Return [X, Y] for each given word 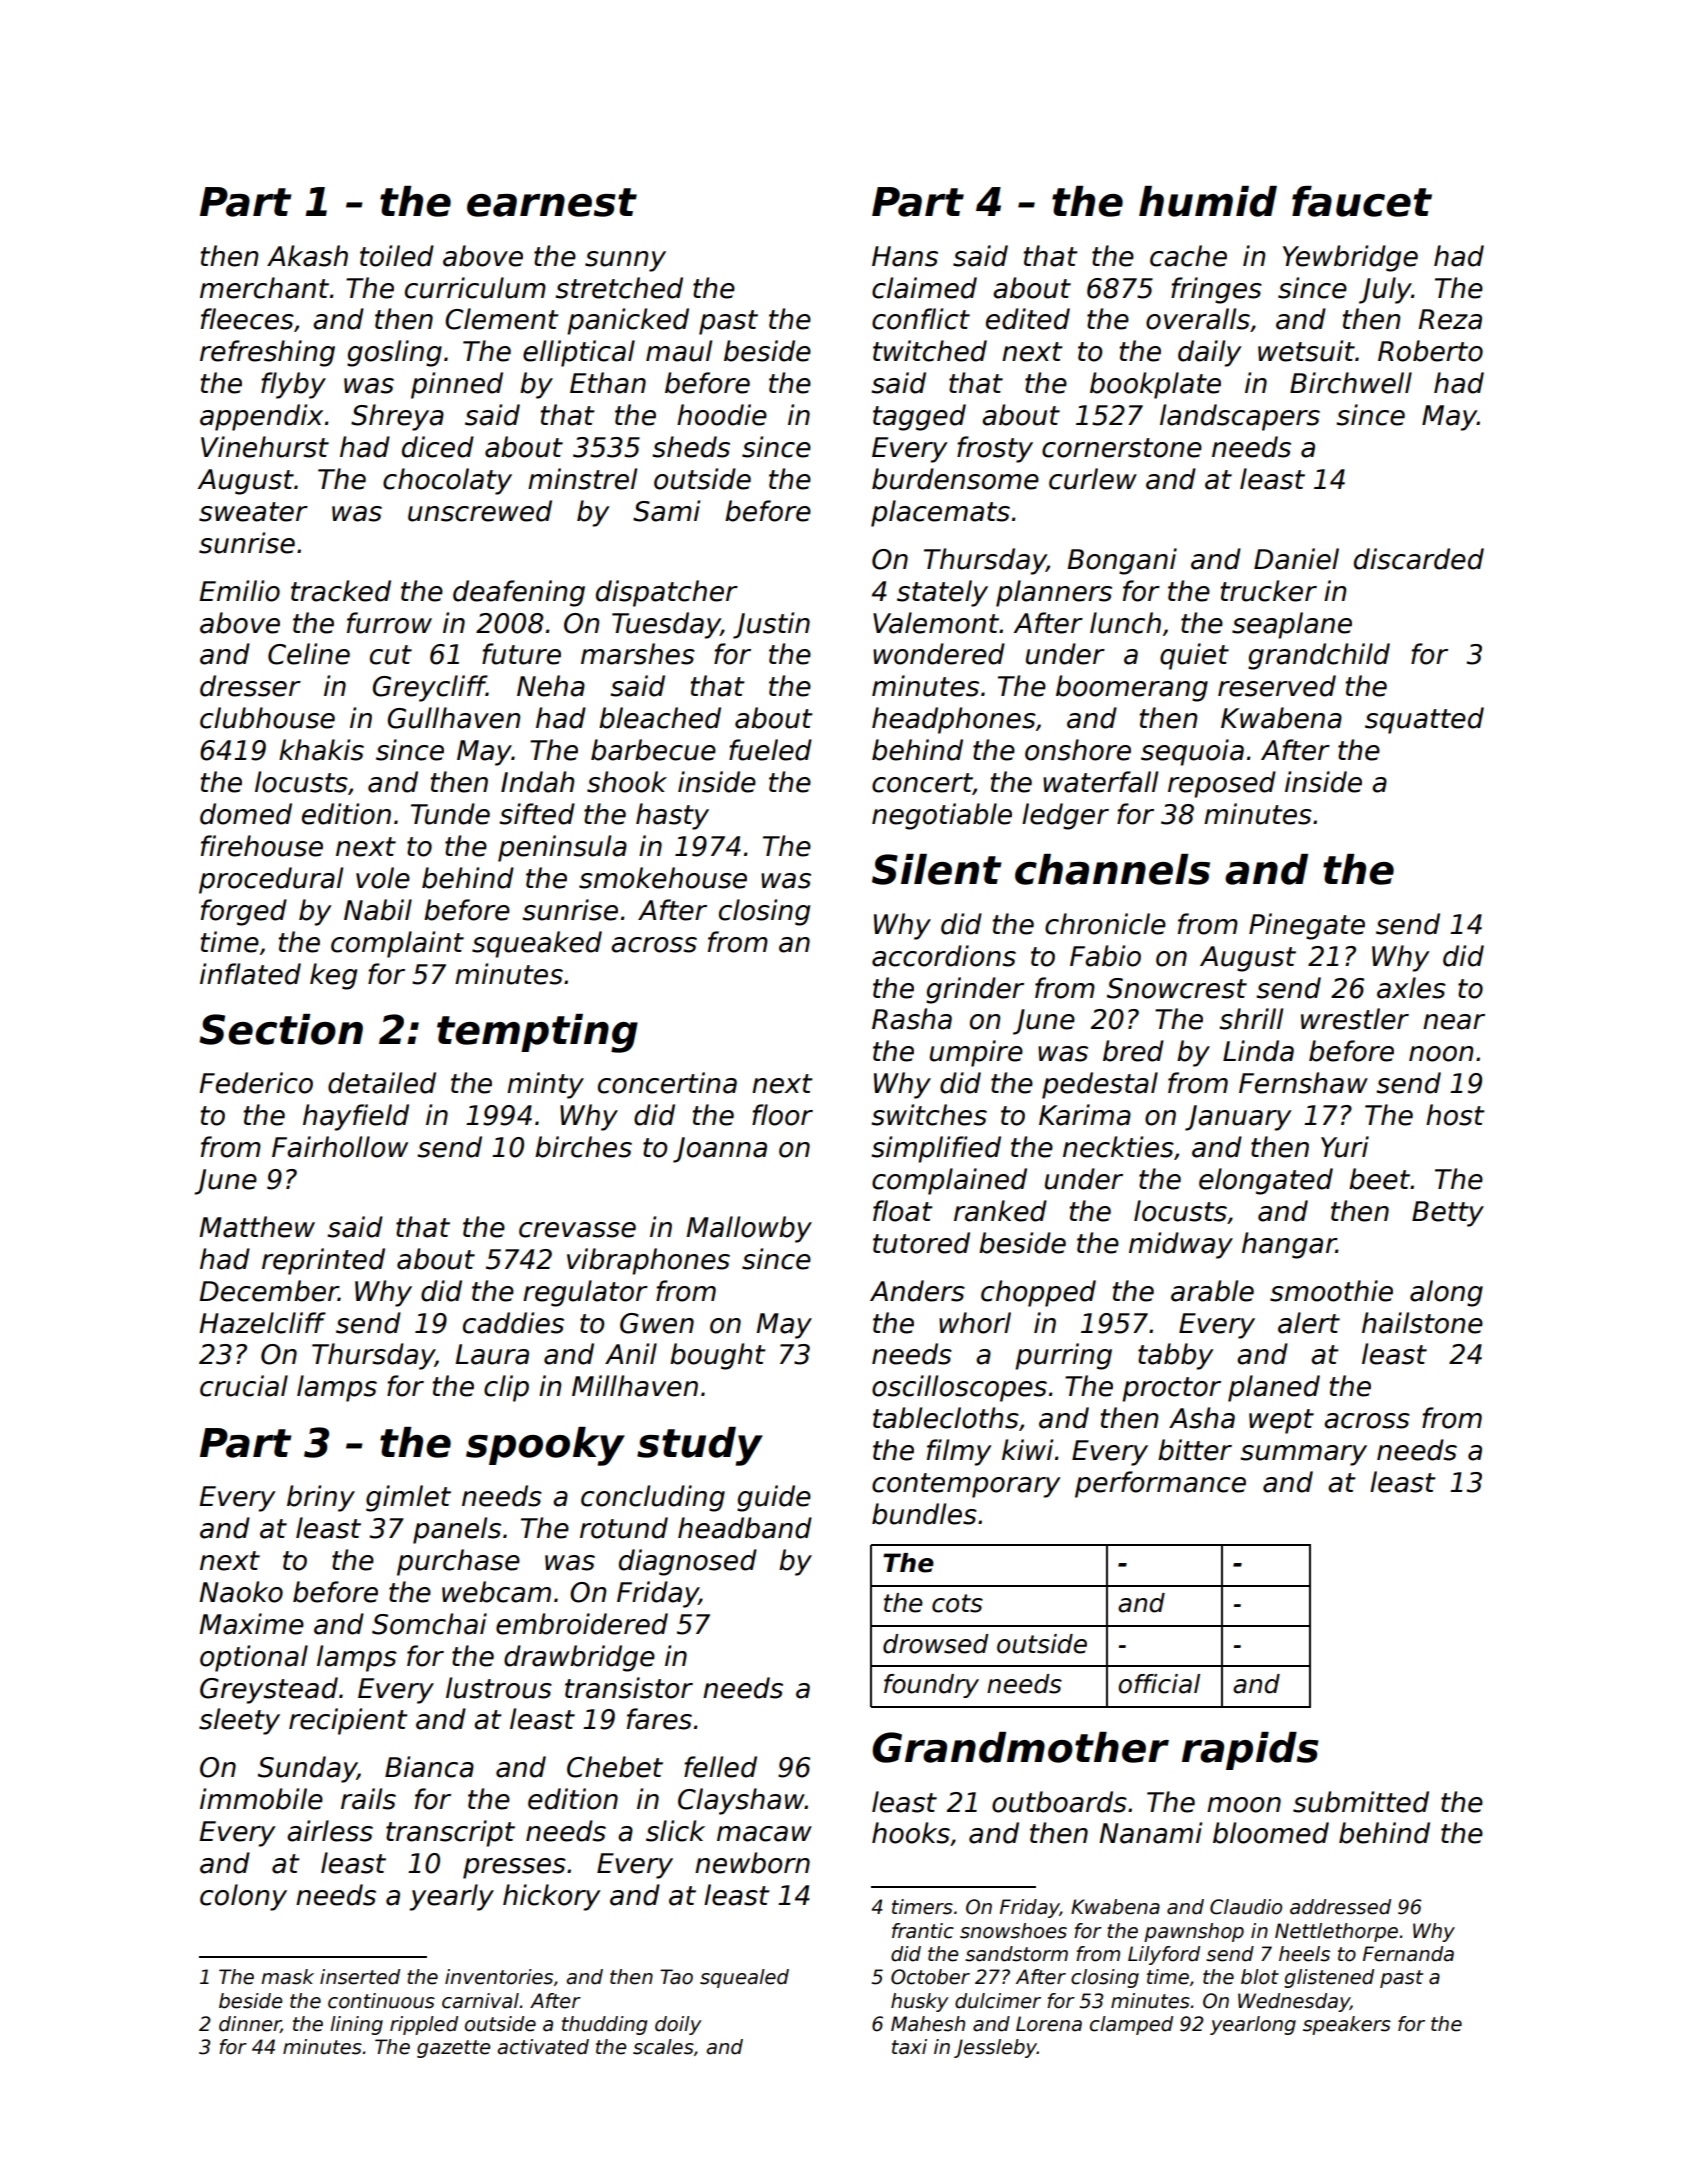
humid [1208, 201]
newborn [752, 1863]
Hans [905, 256]
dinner [250, 2024]
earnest [552, 202]
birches [583, 1147]
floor [782, 1115]
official [1159, 1684]
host [1455, 1115]
